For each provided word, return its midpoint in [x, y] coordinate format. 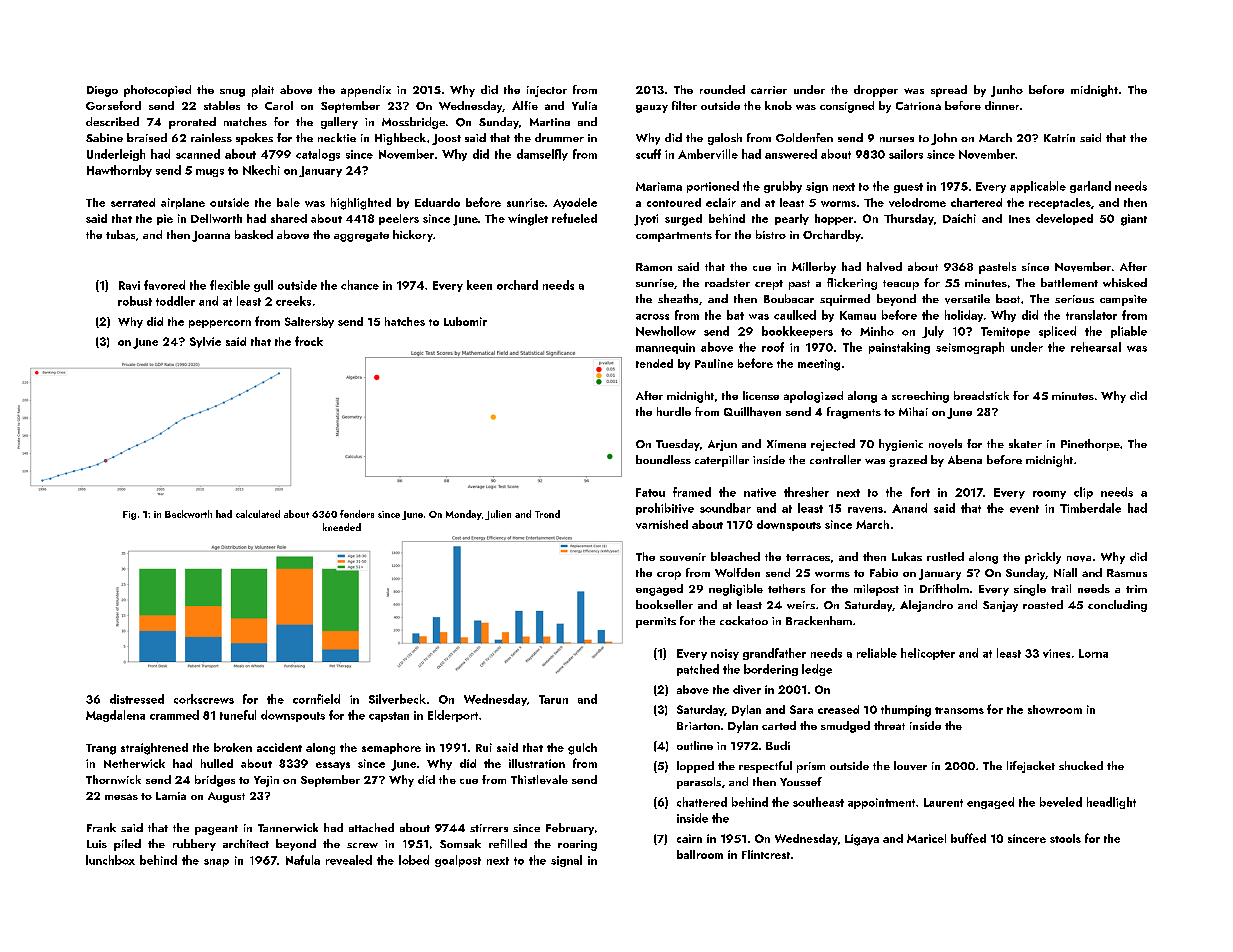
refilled [508, 843]
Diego [102, 91]
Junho [1007, 91]
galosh [725, 139]
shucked [1081, 765]
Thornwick [113, 779]
